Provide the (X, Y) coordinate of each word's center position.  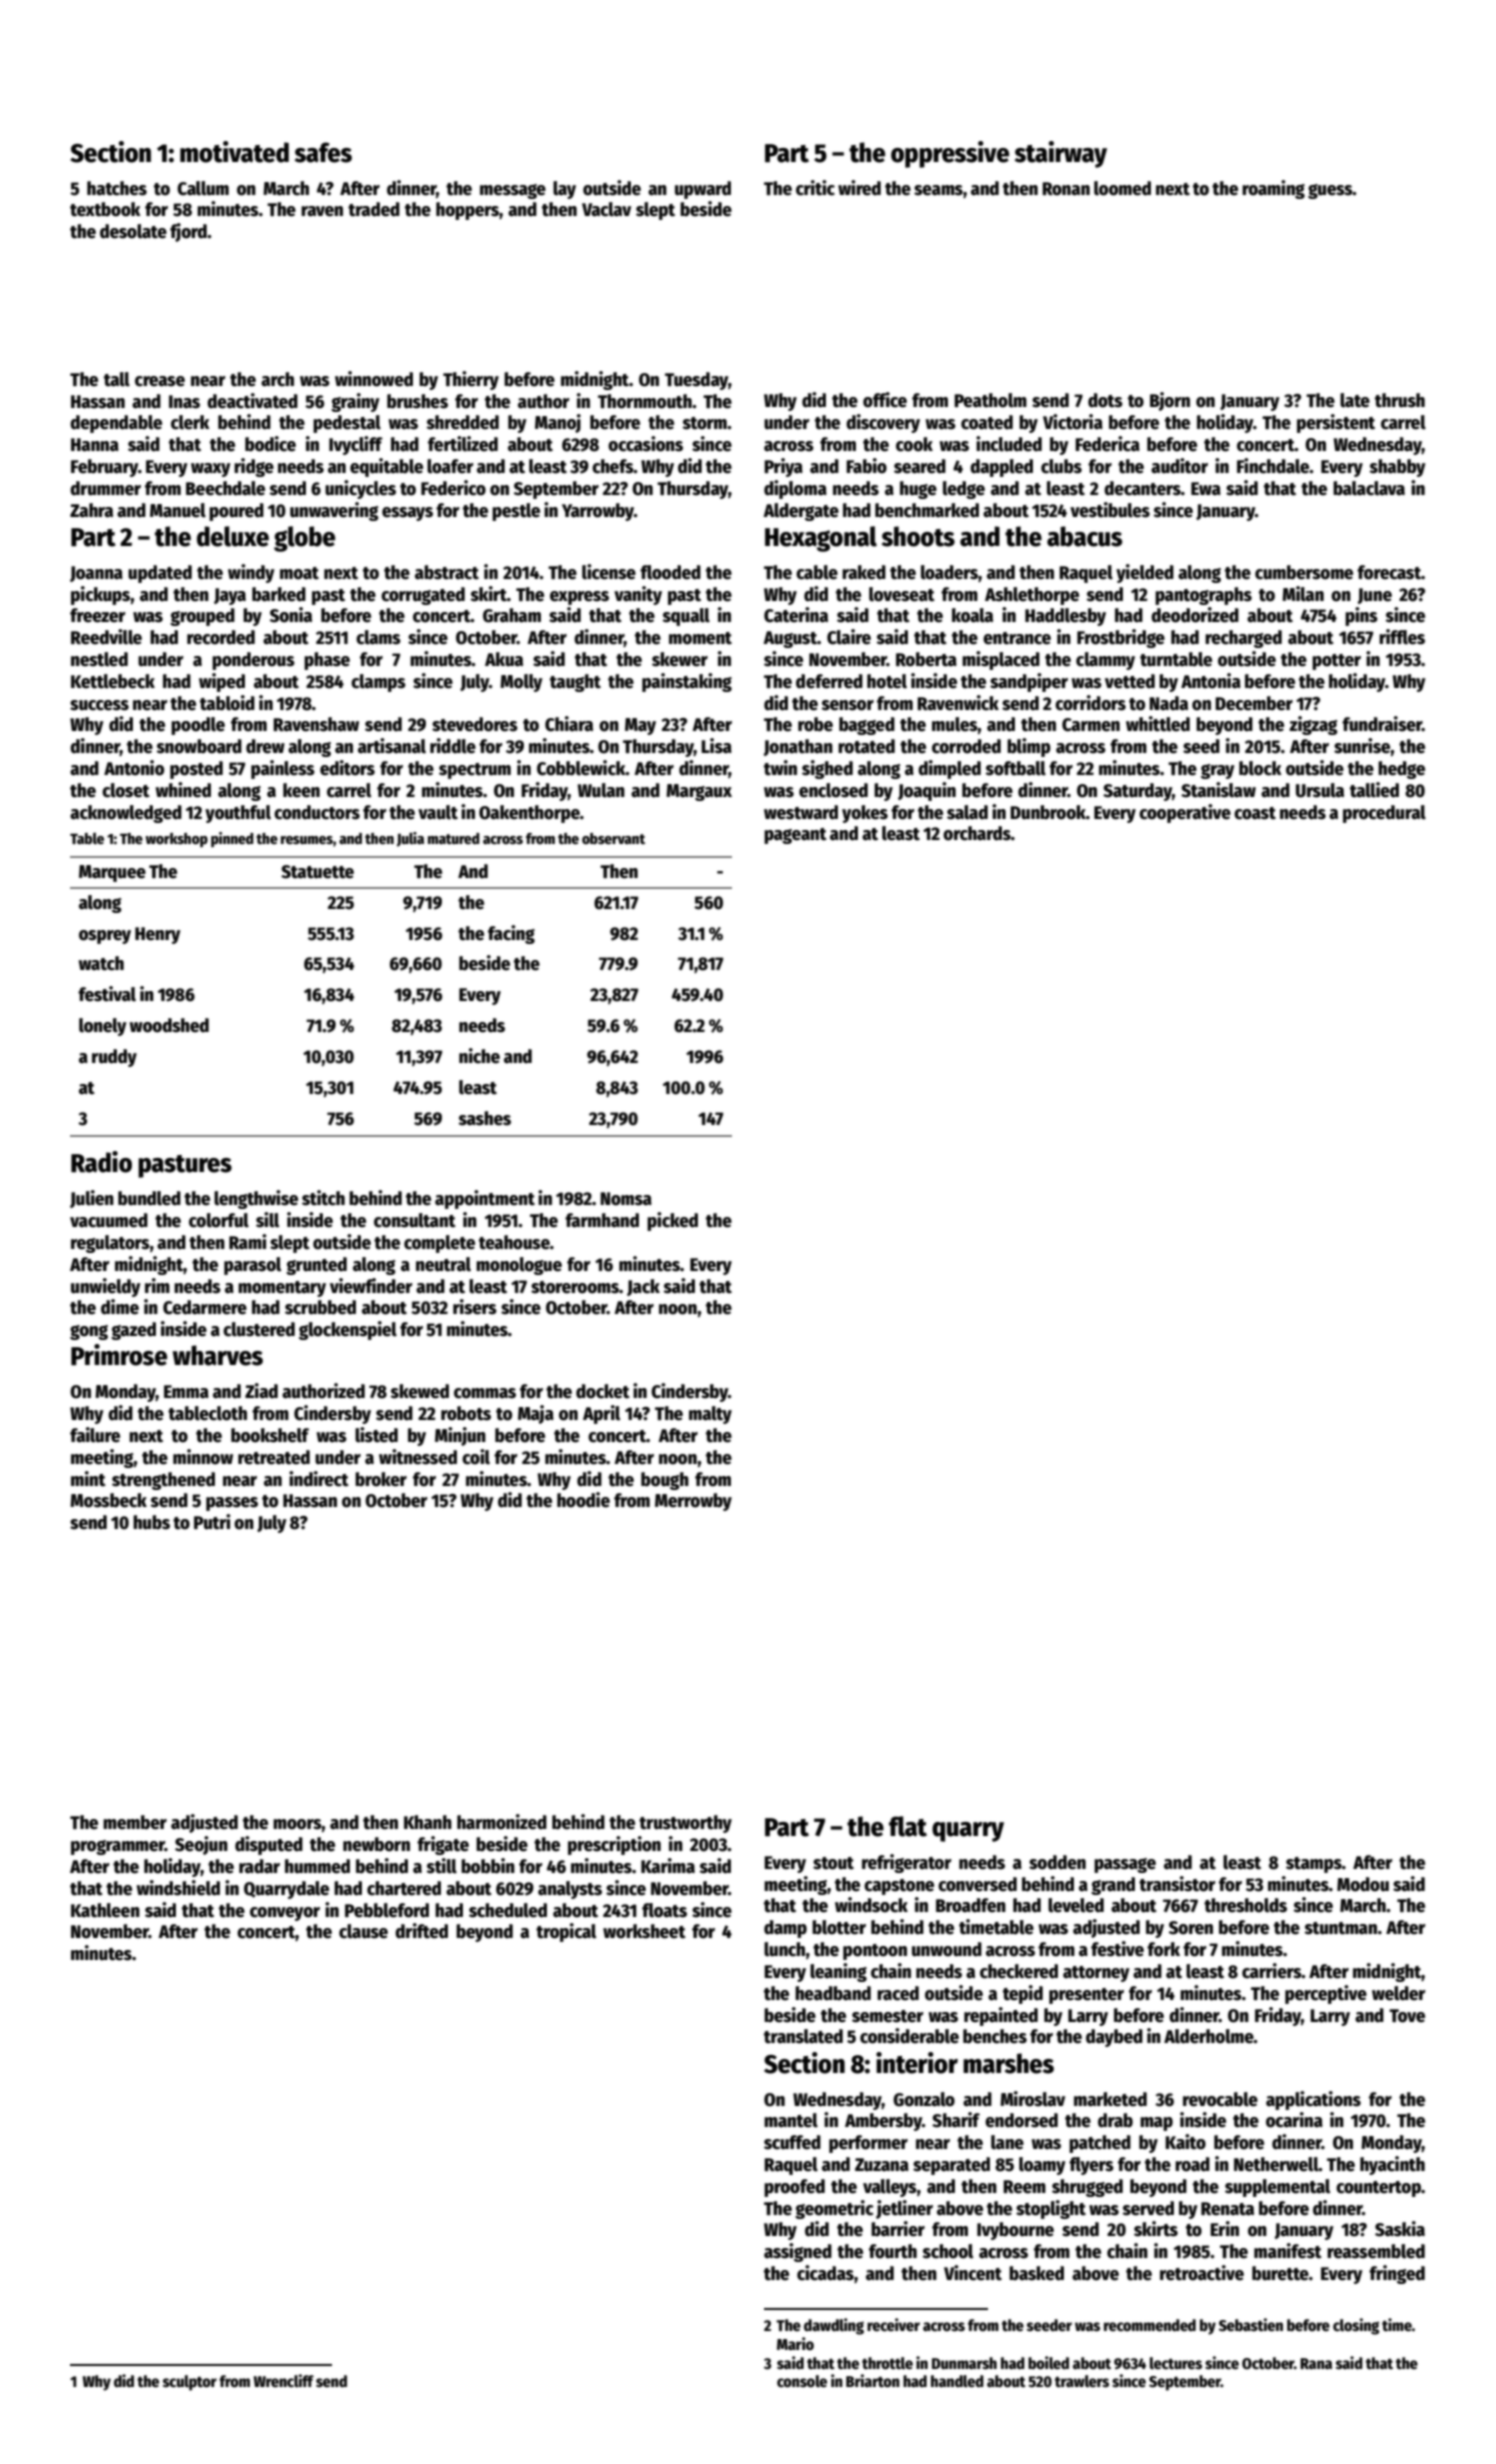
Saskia (1400, 2229)
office (885, 400)
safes (323, 152)
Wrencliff (284, 2380)
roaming (1273, 189)
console (802, 2381)
